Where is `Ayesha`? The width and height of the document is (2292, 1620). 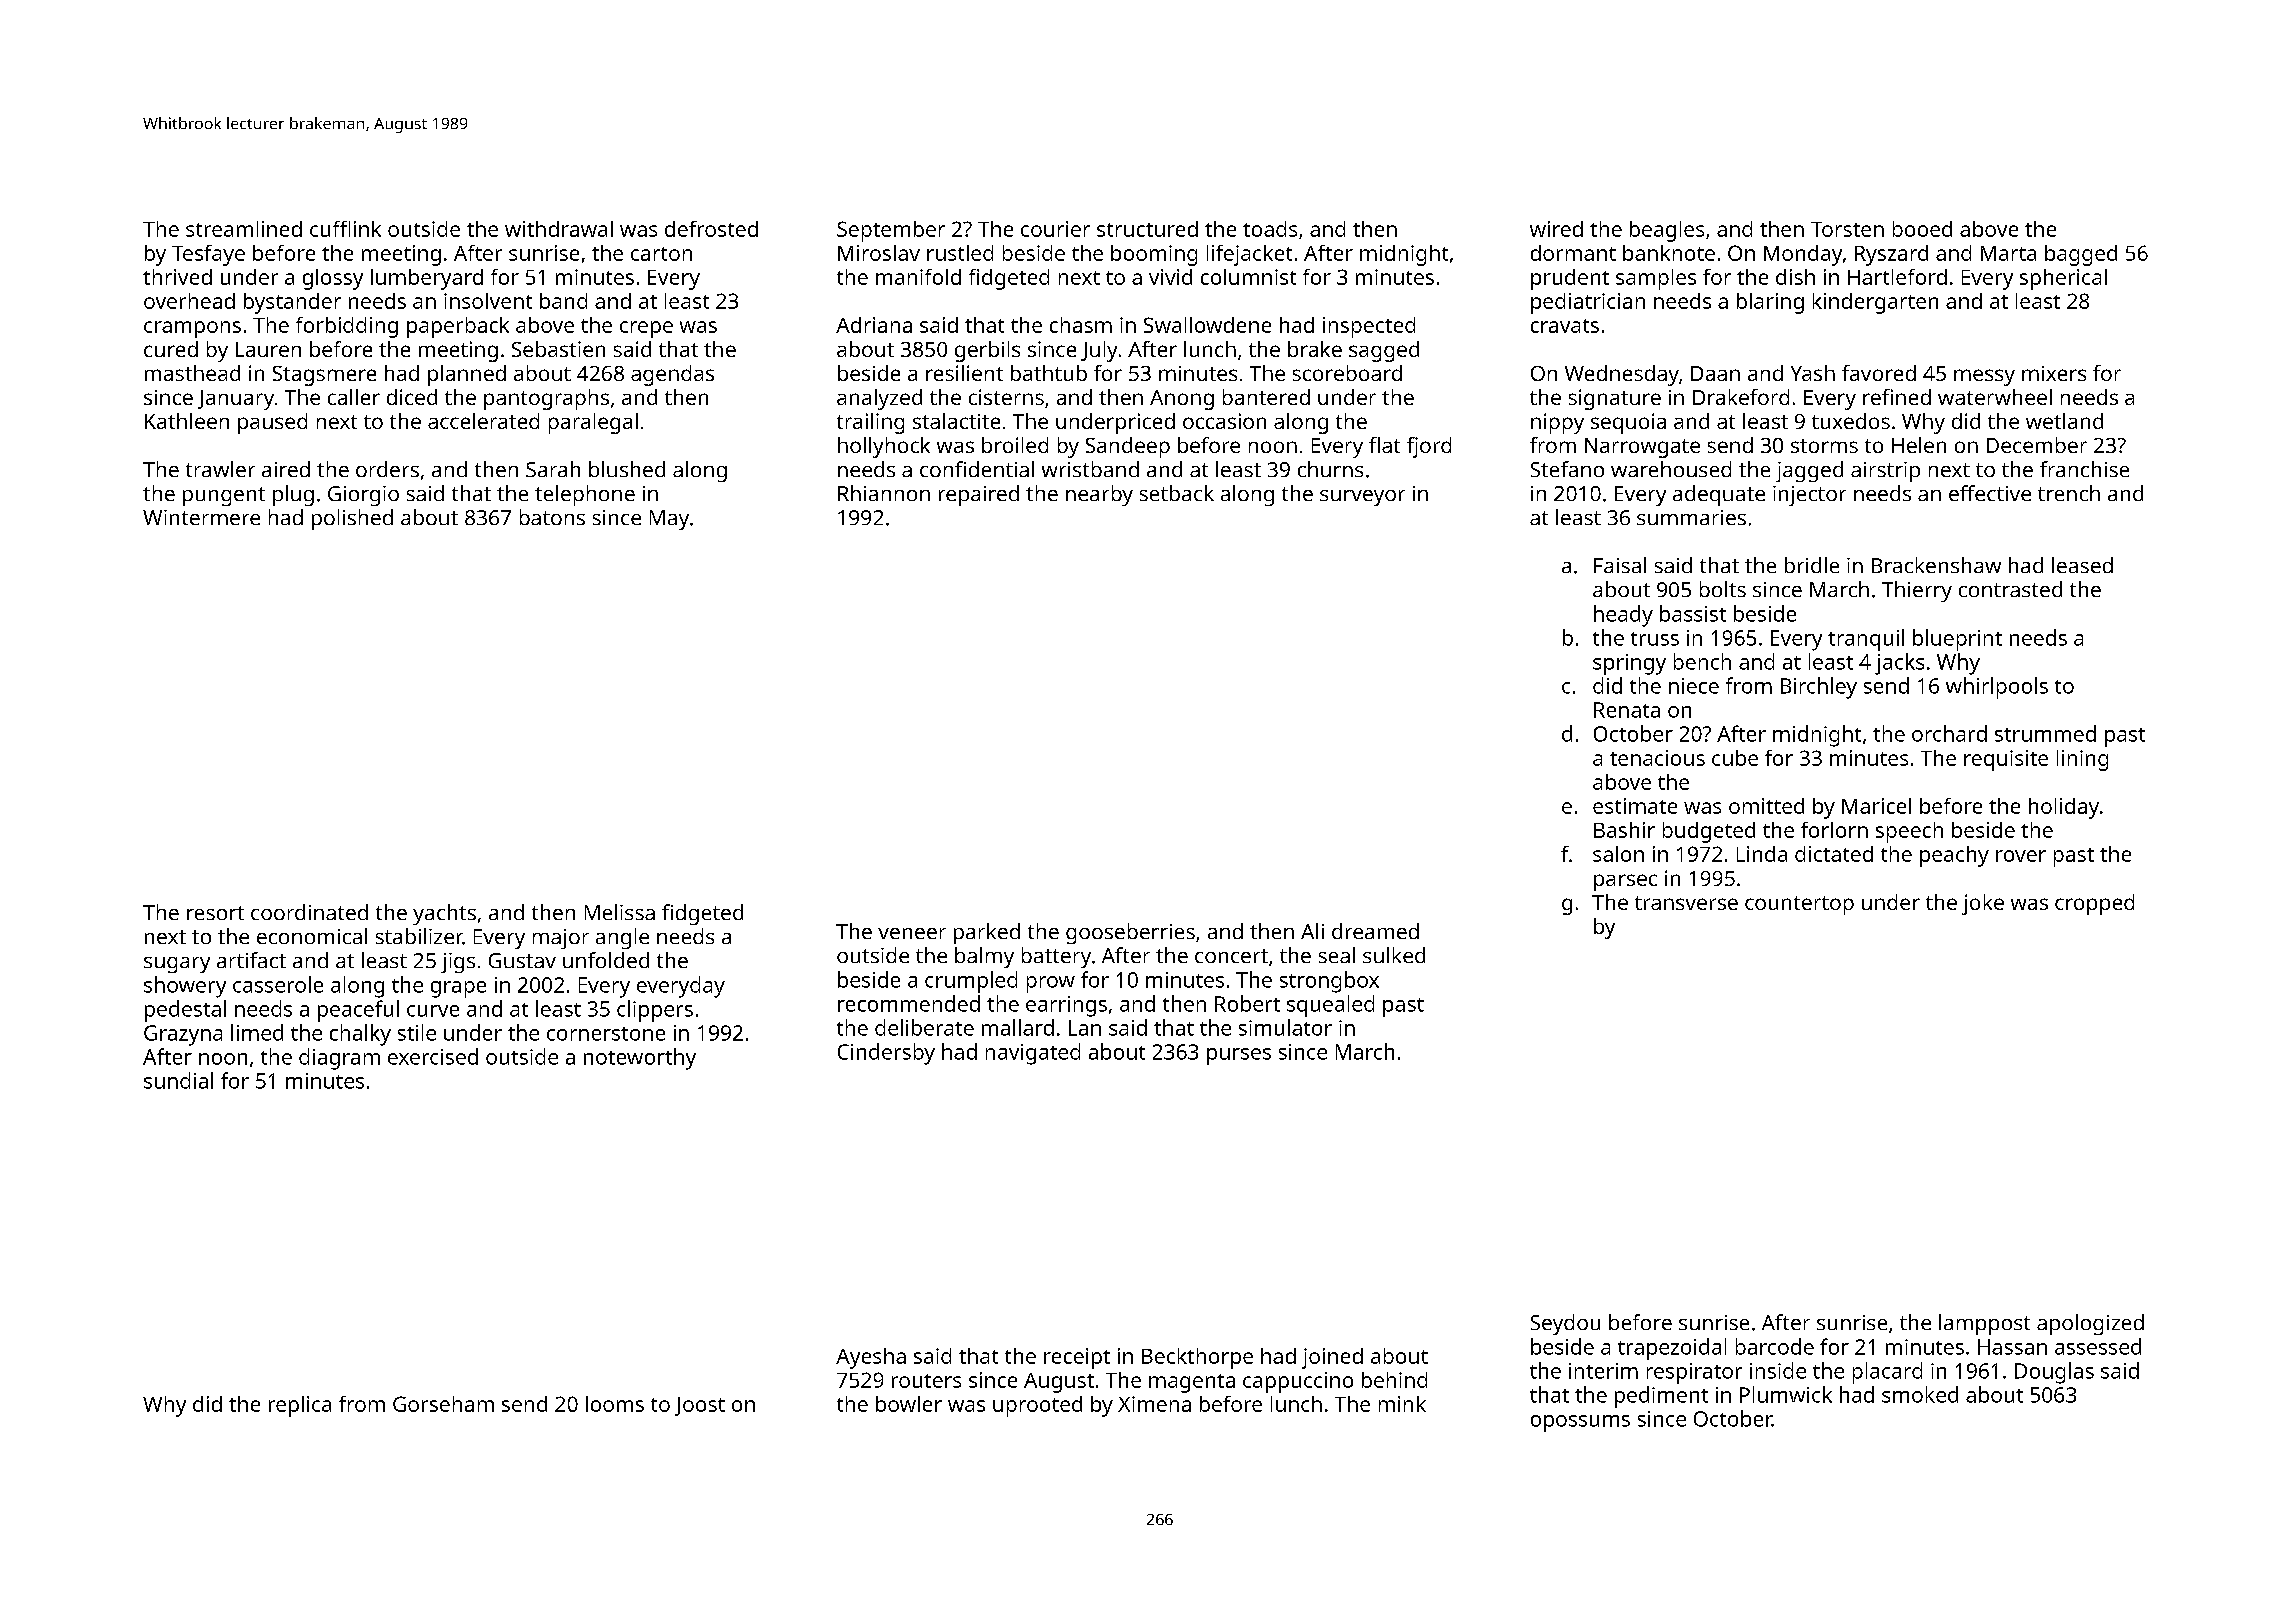 Ayesha is located at coordinates (871, 1358).
